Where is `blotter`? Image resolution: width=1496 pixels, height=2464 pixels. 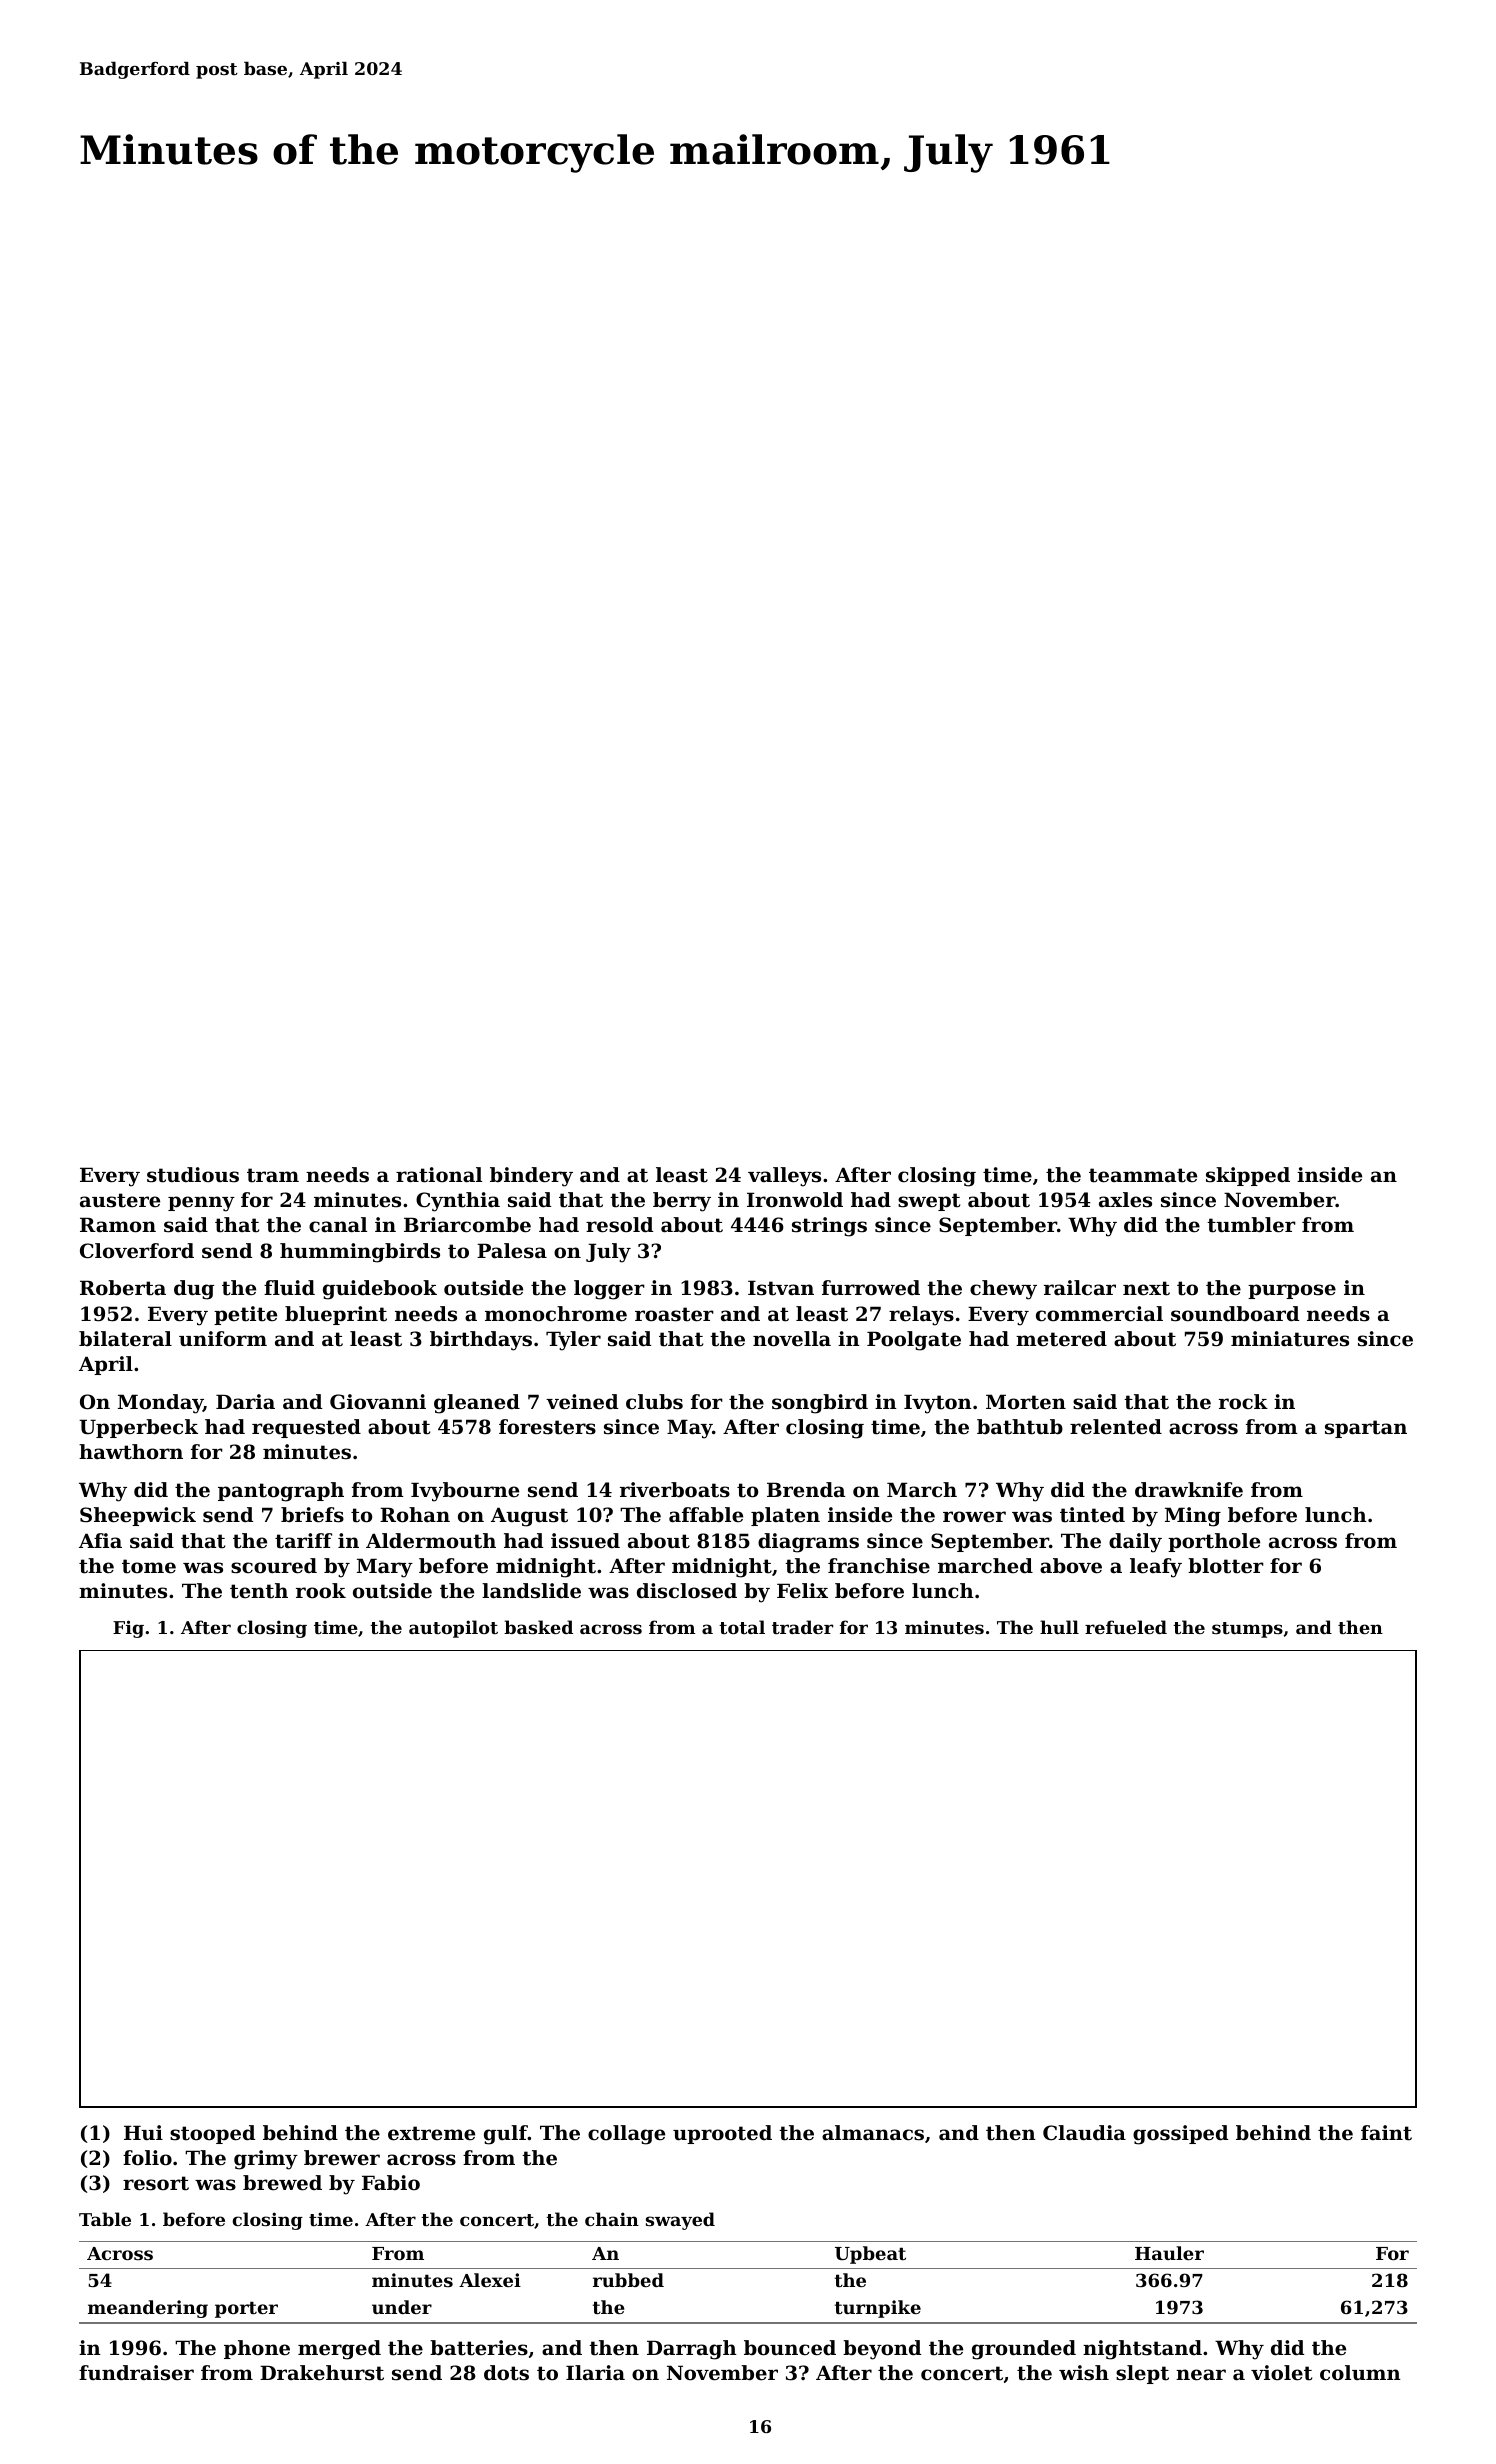
blotter is located at coordinates (1226, 1566).
